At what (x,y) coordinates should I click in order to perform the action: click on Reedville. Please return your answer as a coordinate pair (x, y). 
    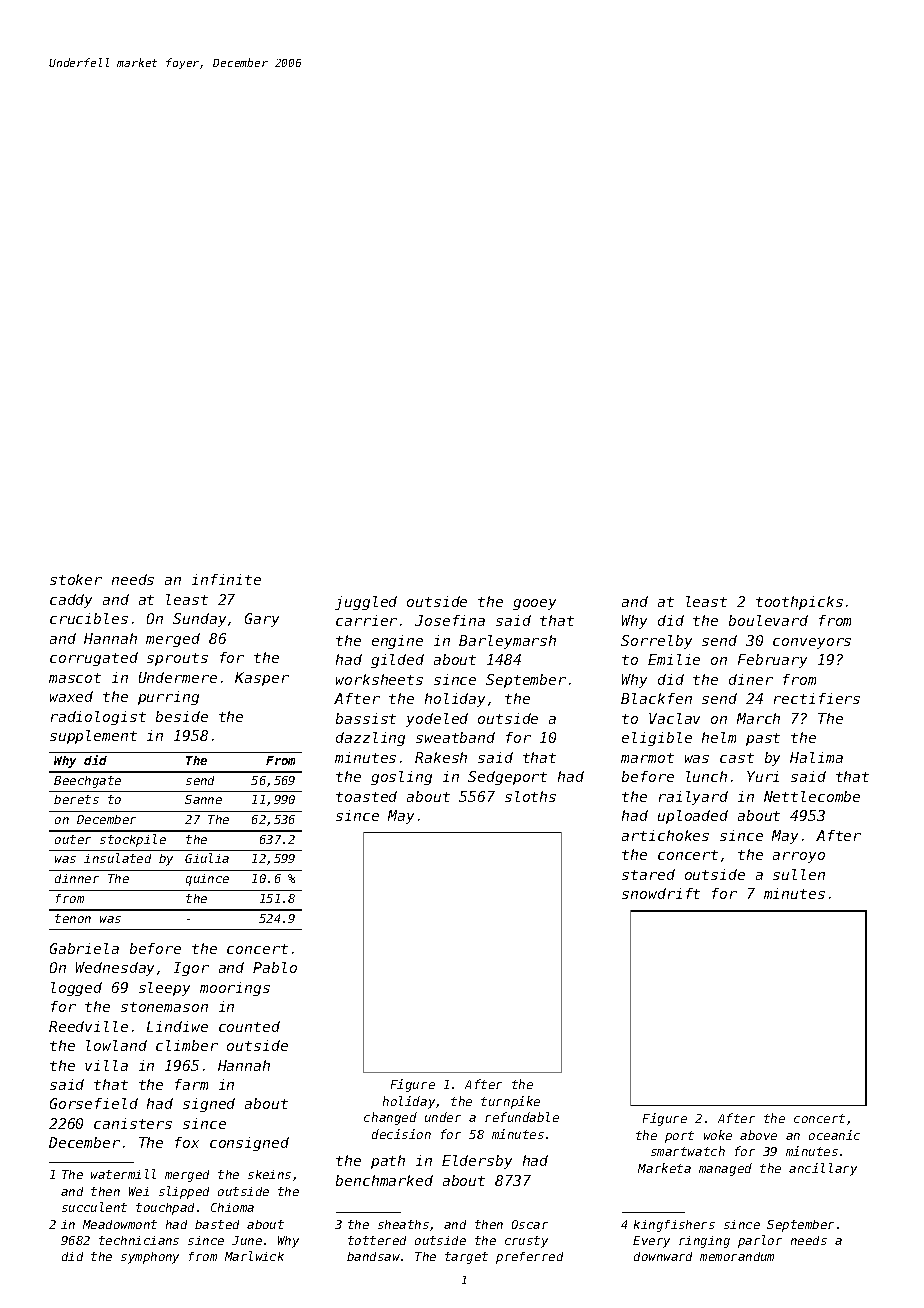
    Looking at the image, I should click on (88, 1026).
